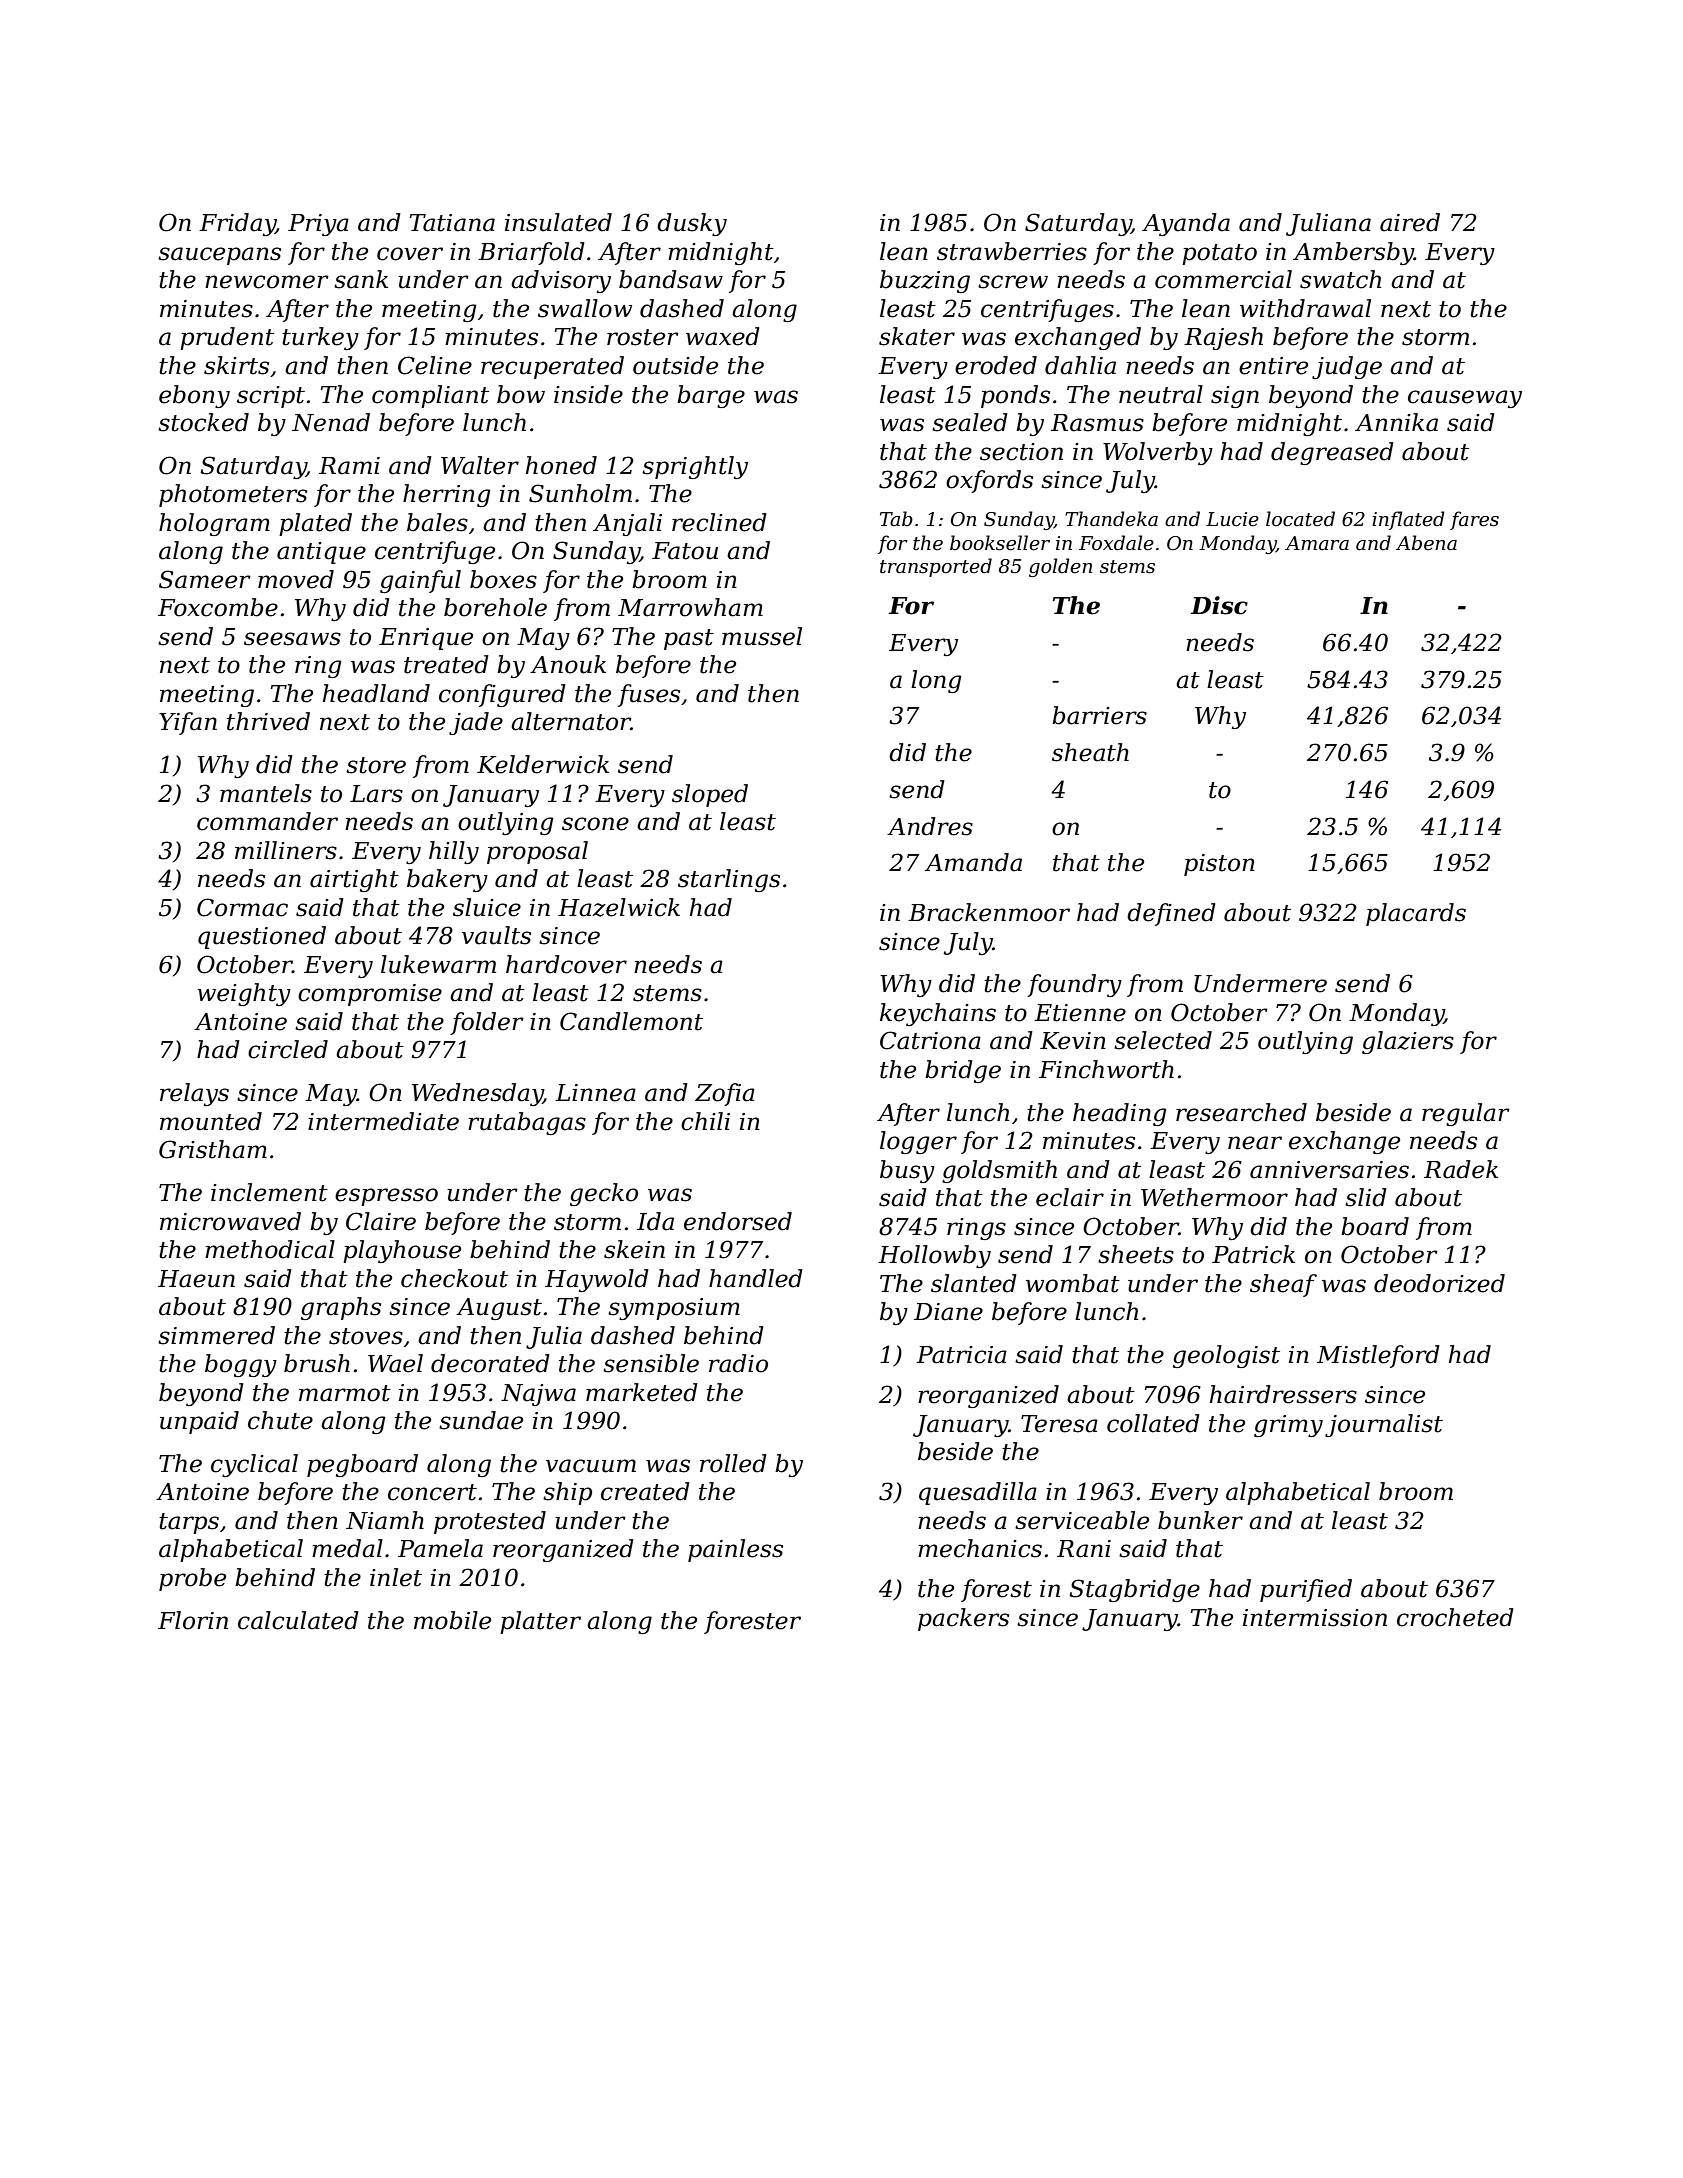 The image size is (1683, 2178). What do you see at coordinates (1099, 715) in the image?
I see `barriers` at bounding box center [1099, 715].
